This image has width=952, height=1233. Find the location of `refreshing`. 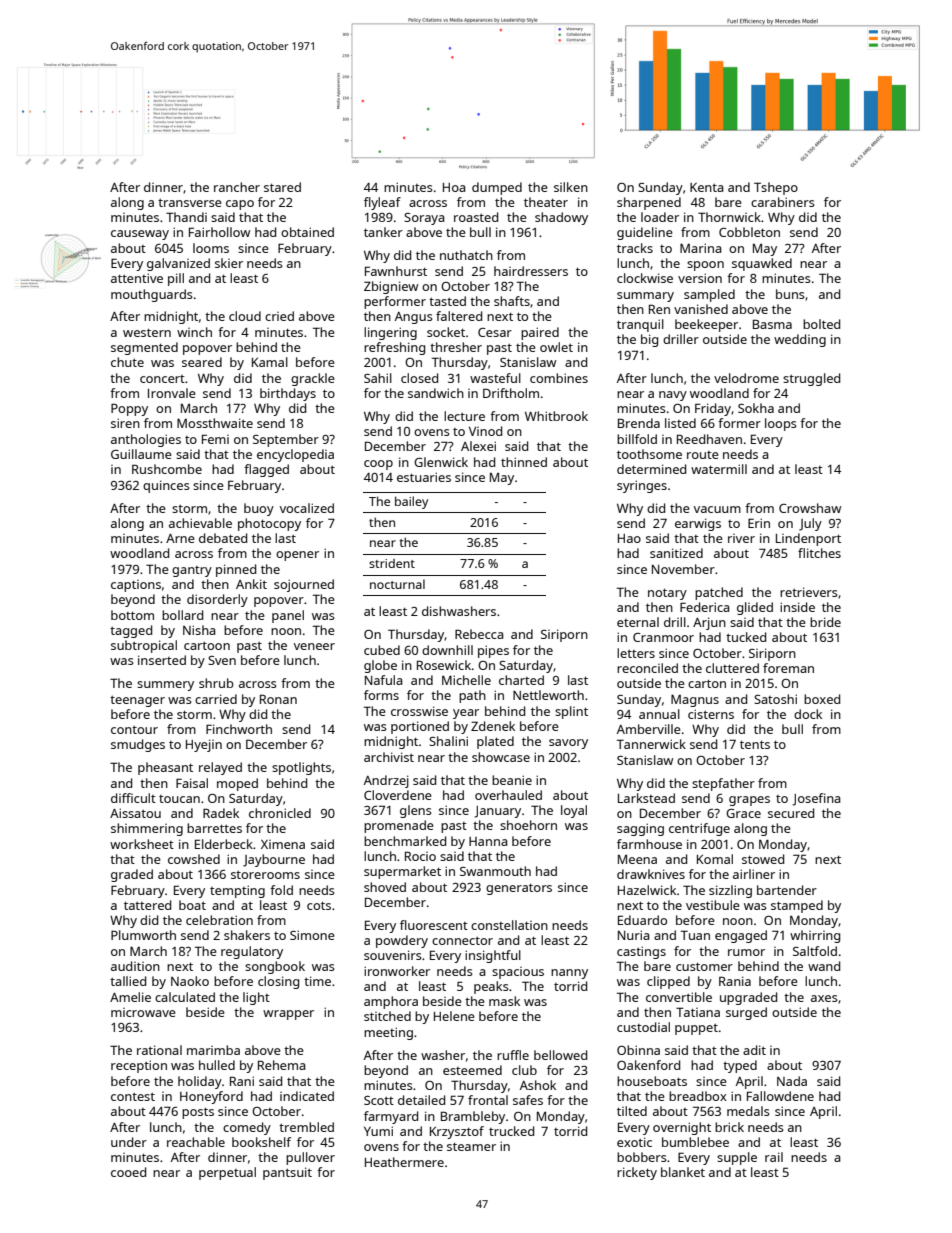

refreshing is located at coordinates (394, 348).
